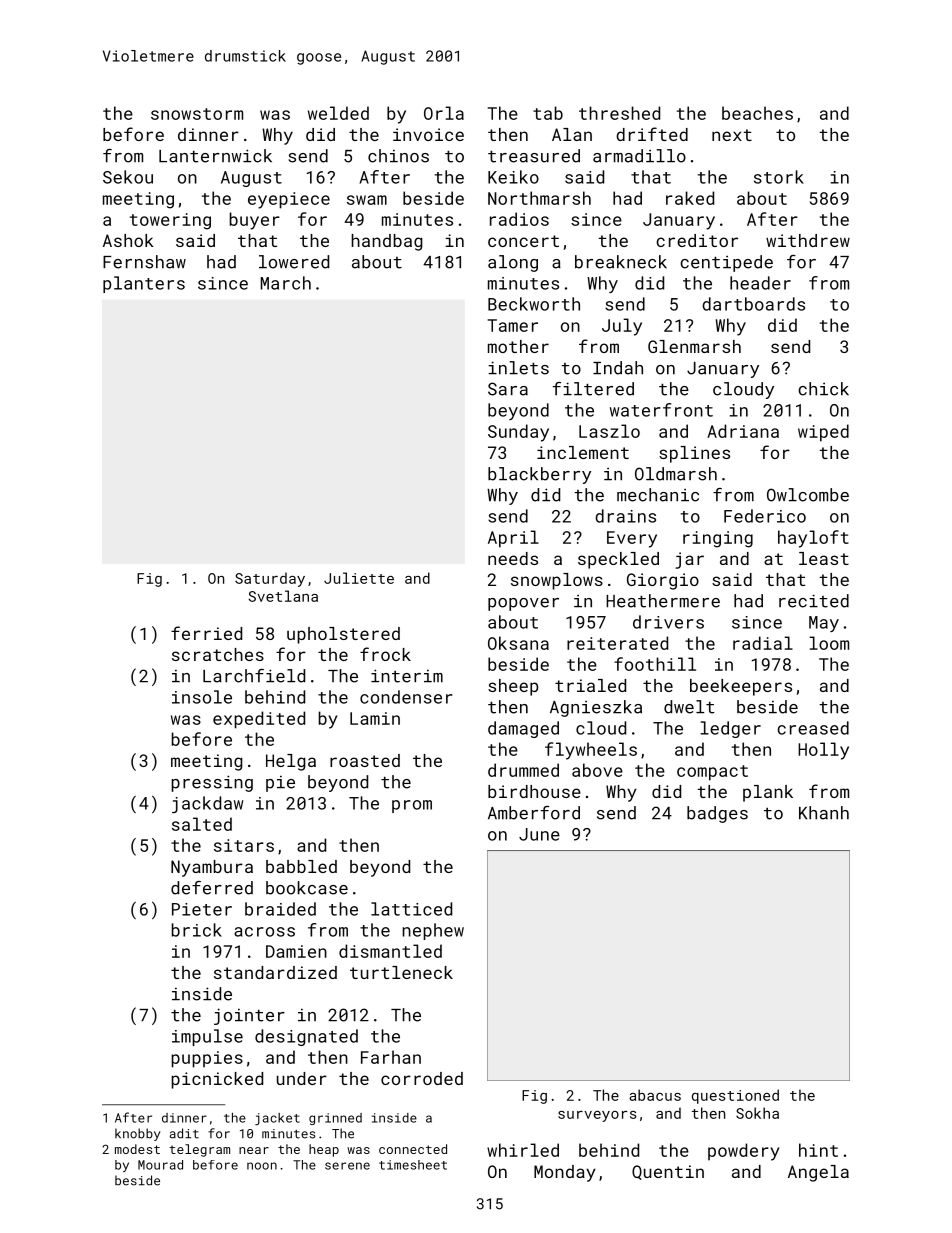 This screenshot has height=1233, width=952. I want to click on Saturday, so click(270, 579).
